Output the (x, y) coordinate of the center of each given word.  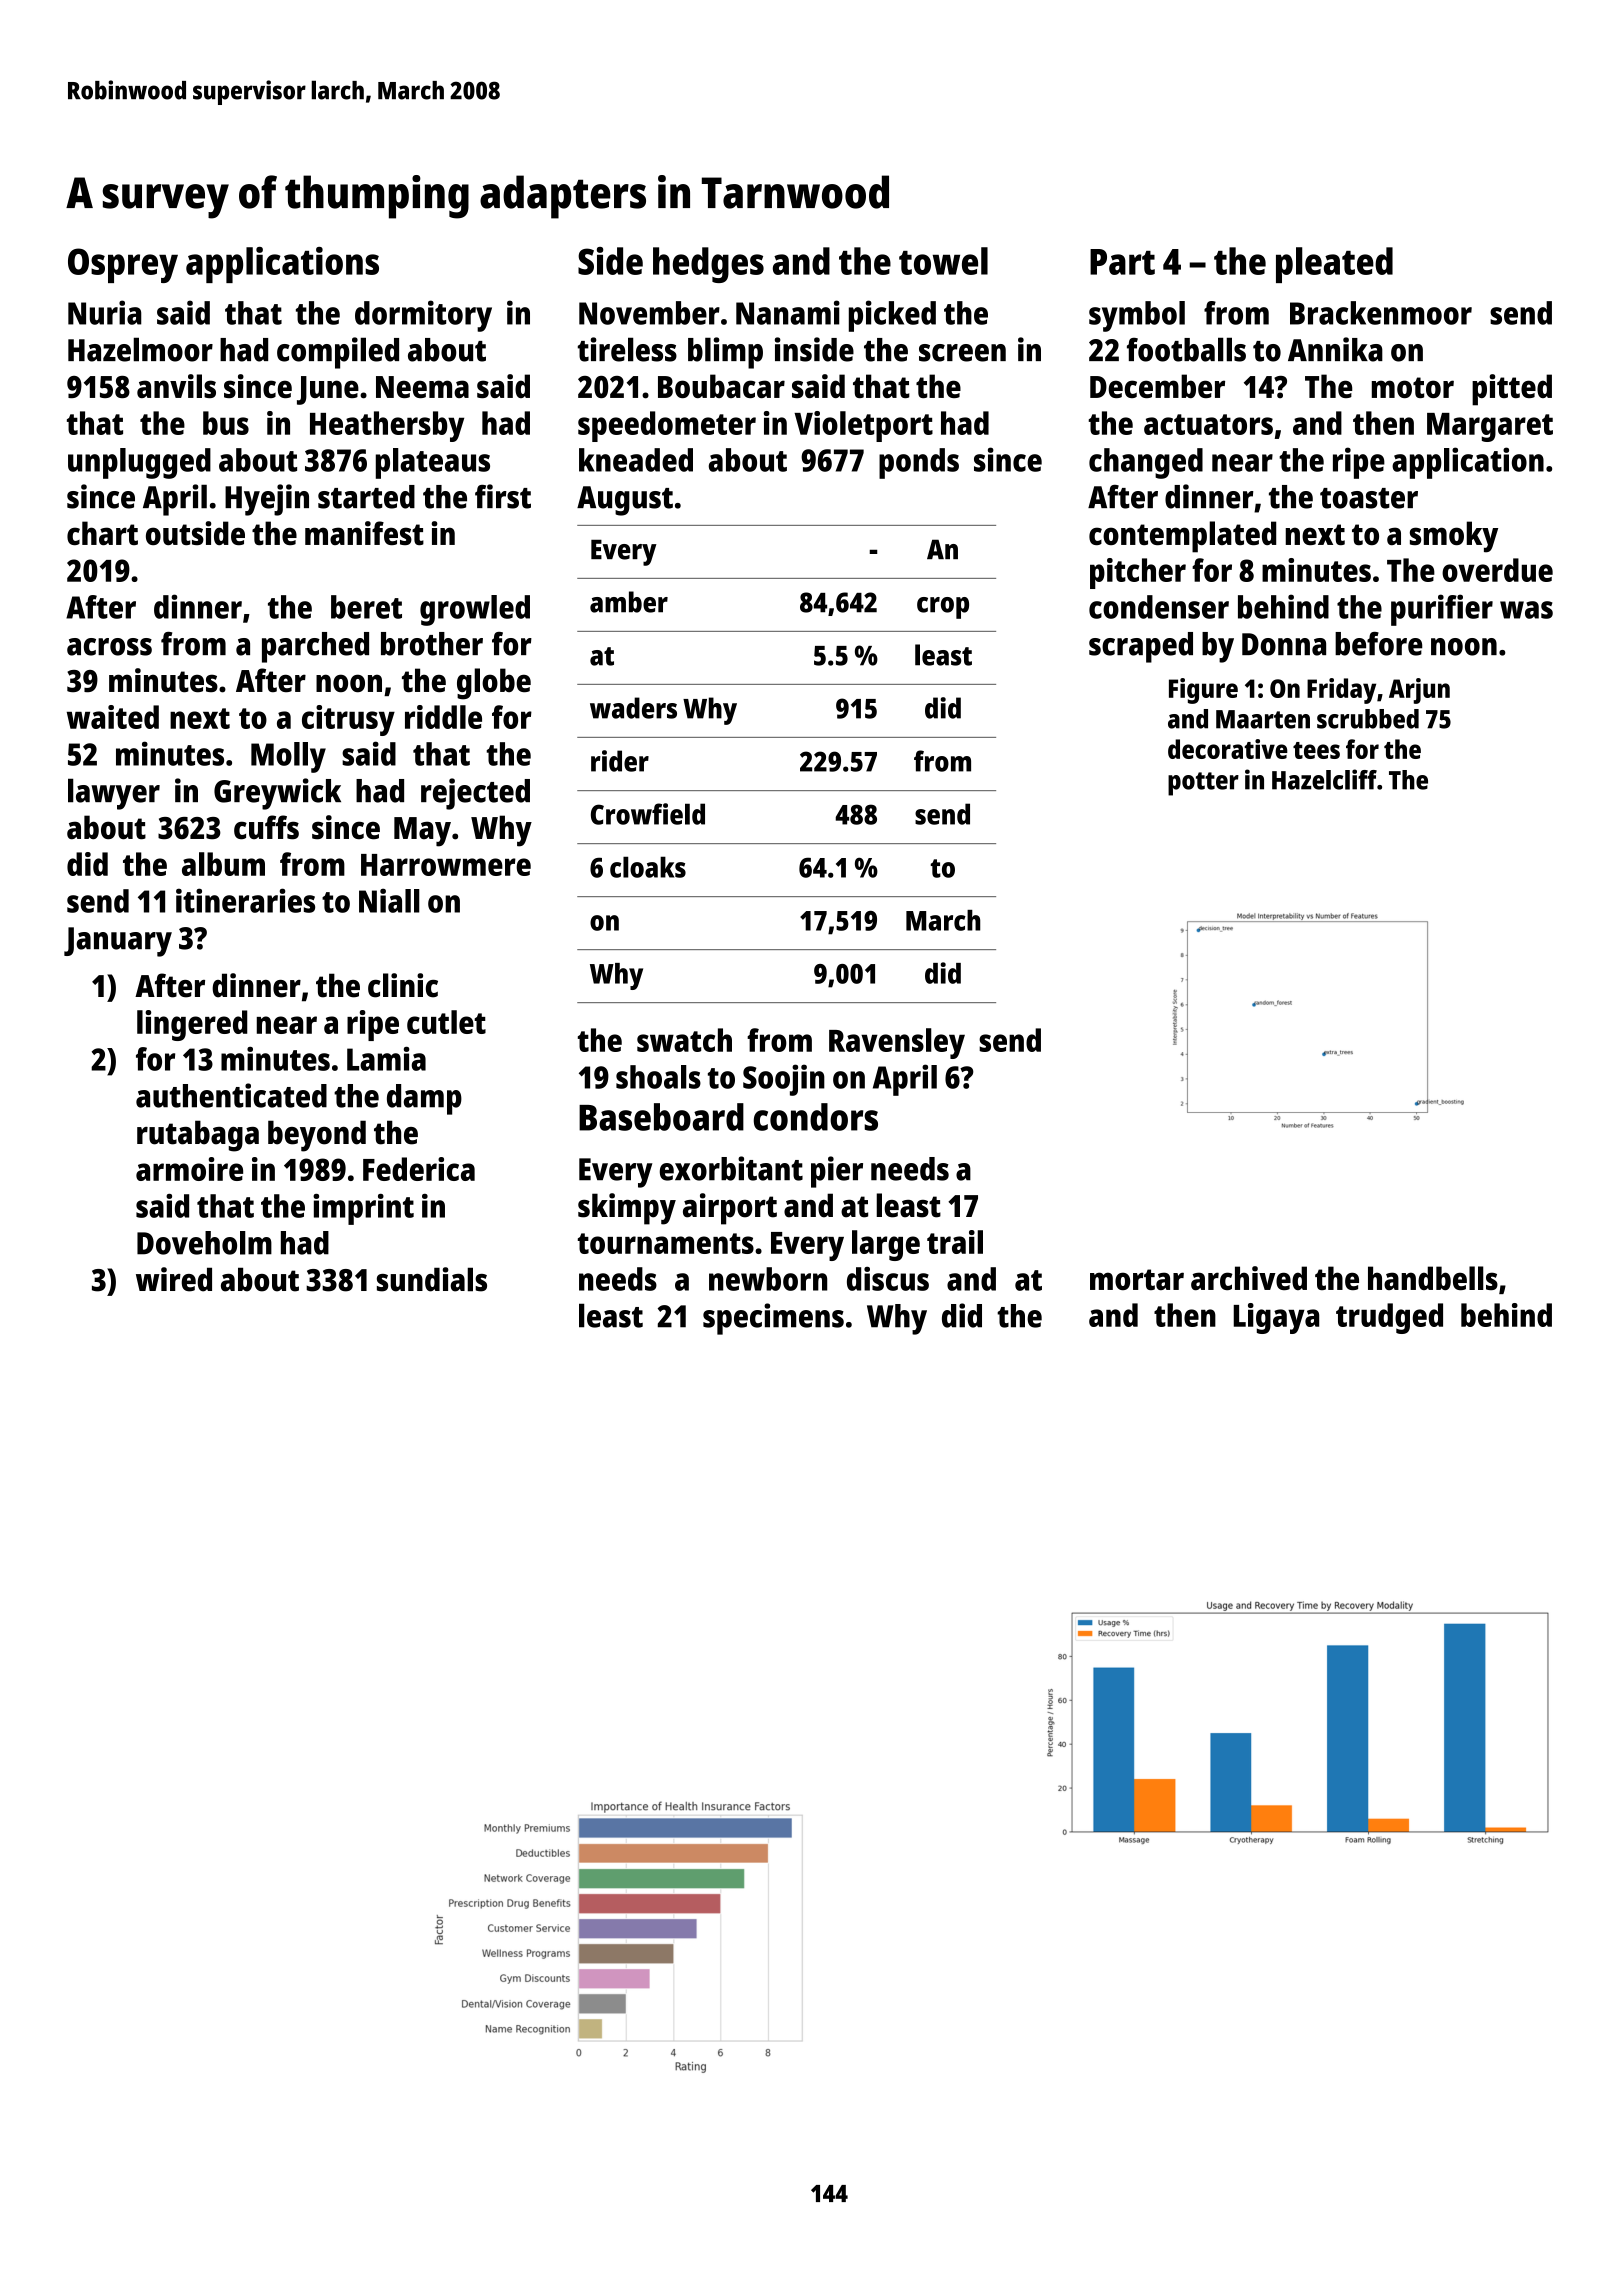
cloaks (648, 867)
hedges (708, 265)
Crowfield (648, 814)
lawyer (114, 794)
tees (1316, 750)
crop (943, 608)
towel (943, 261)
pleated (1334, 265)
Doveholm (204, 1243)
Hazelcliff (1324, 779)
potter (1203, 784)
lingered (192, 1025)
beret (366, 607)
